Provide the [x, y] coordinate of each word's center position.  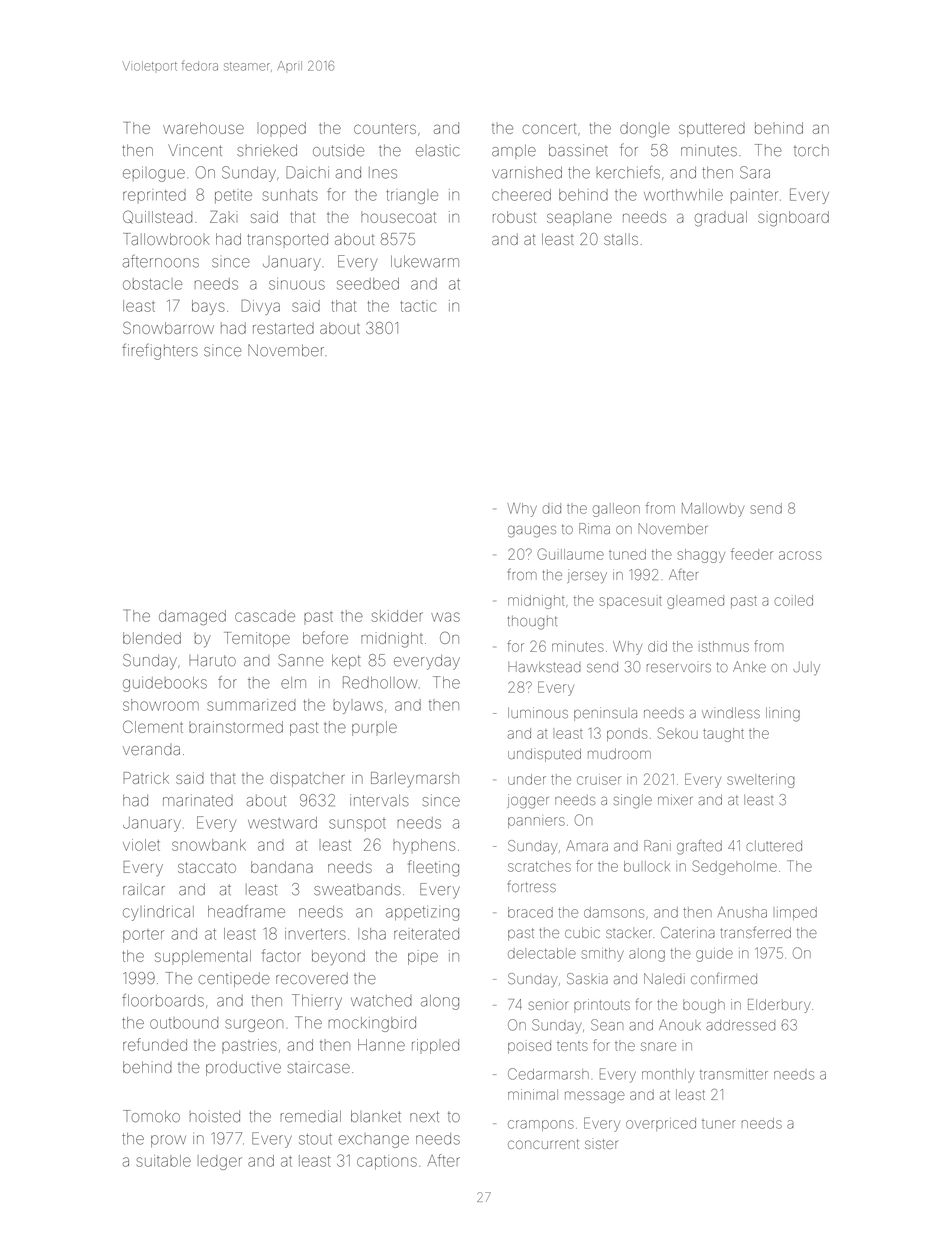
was [445, 617]
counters [385, 129]
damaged [192, 617]
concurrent [543, 1144]
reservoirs [679, 668]
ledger [220, 1162]
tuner [719, 1124]
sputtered [712, 129]
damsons [614, 912]
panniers [536, 822]
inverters [315, 934]
